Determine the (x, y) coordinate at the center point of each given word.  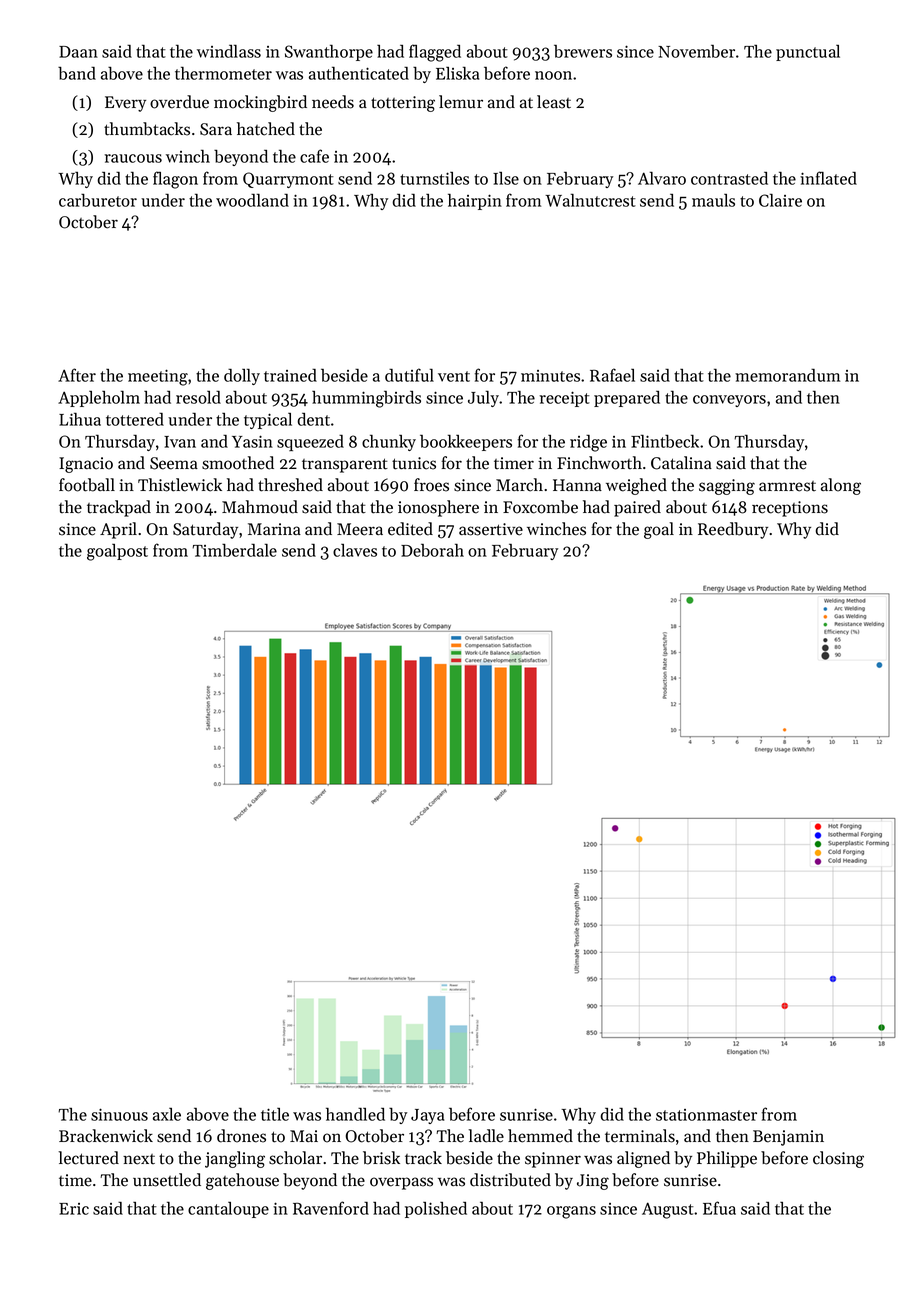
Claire (780, 200)
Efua (719, 1208)
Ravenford (331, 1208)
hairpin (475, 202)
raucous (133, 158)
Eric (74, 1209)
